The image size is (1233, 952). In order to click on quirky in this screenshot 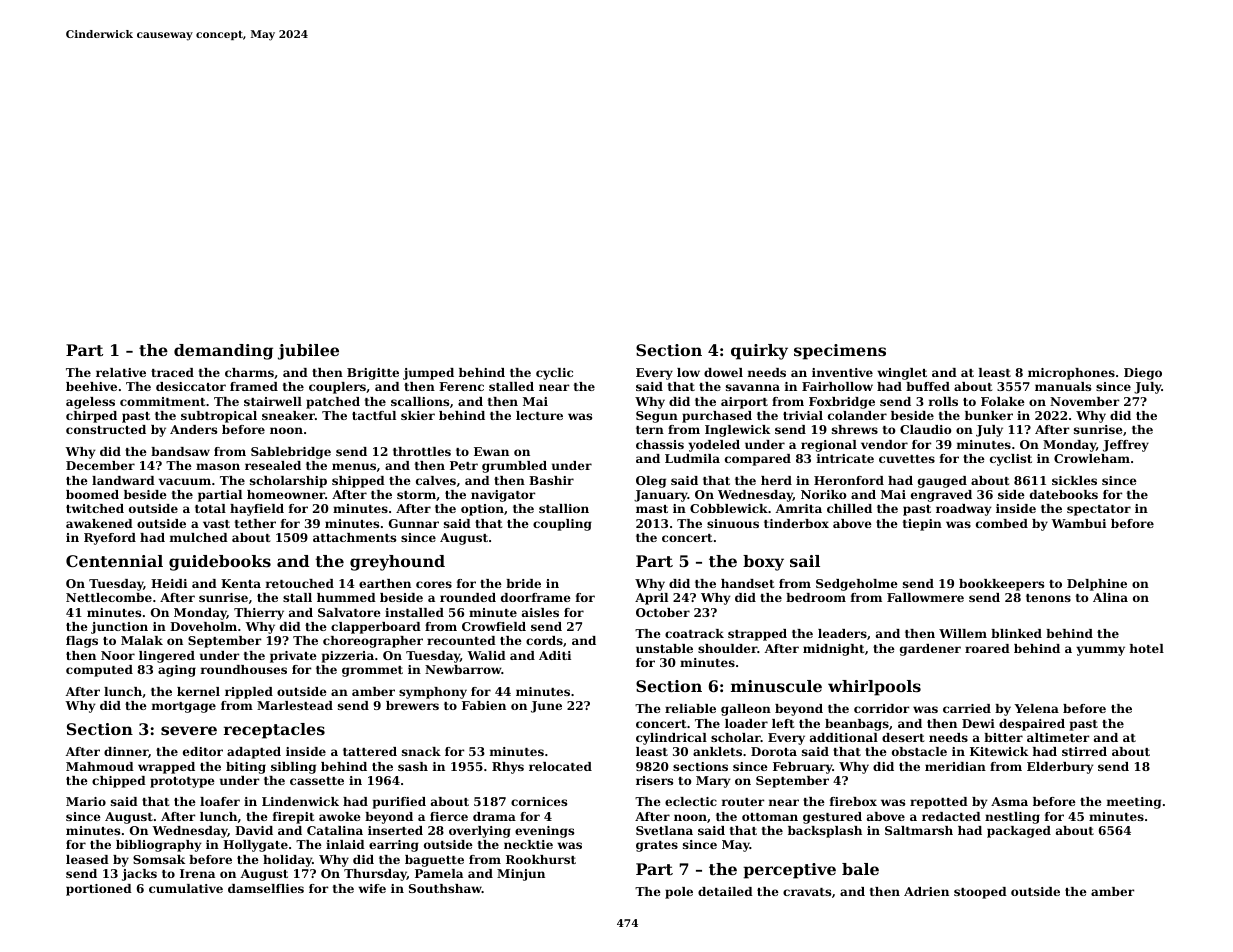, I will do `click(759, 352)`.
